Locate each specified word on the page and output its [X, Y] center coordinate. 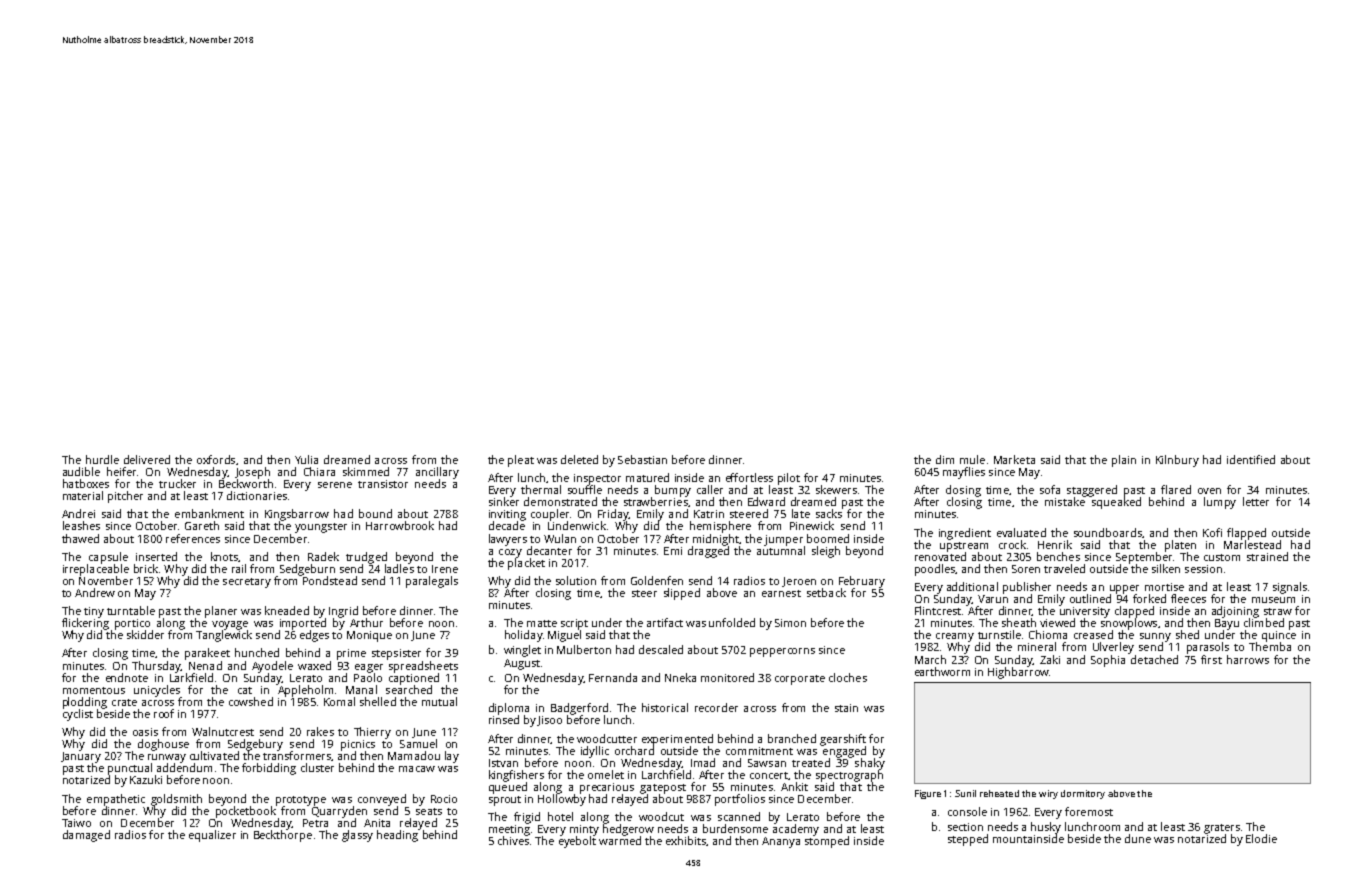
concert [769, 775]
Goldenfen [657, 580]
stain [846, 708]
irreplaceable [96, 570]
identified [1251, 459]
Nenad [205, 665]
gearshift [843, 740]
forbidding [269, 769]
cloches [848, 677]
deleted [579, 459]
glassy [357, 836]
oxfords [216, 459]
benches [1058, 556]
